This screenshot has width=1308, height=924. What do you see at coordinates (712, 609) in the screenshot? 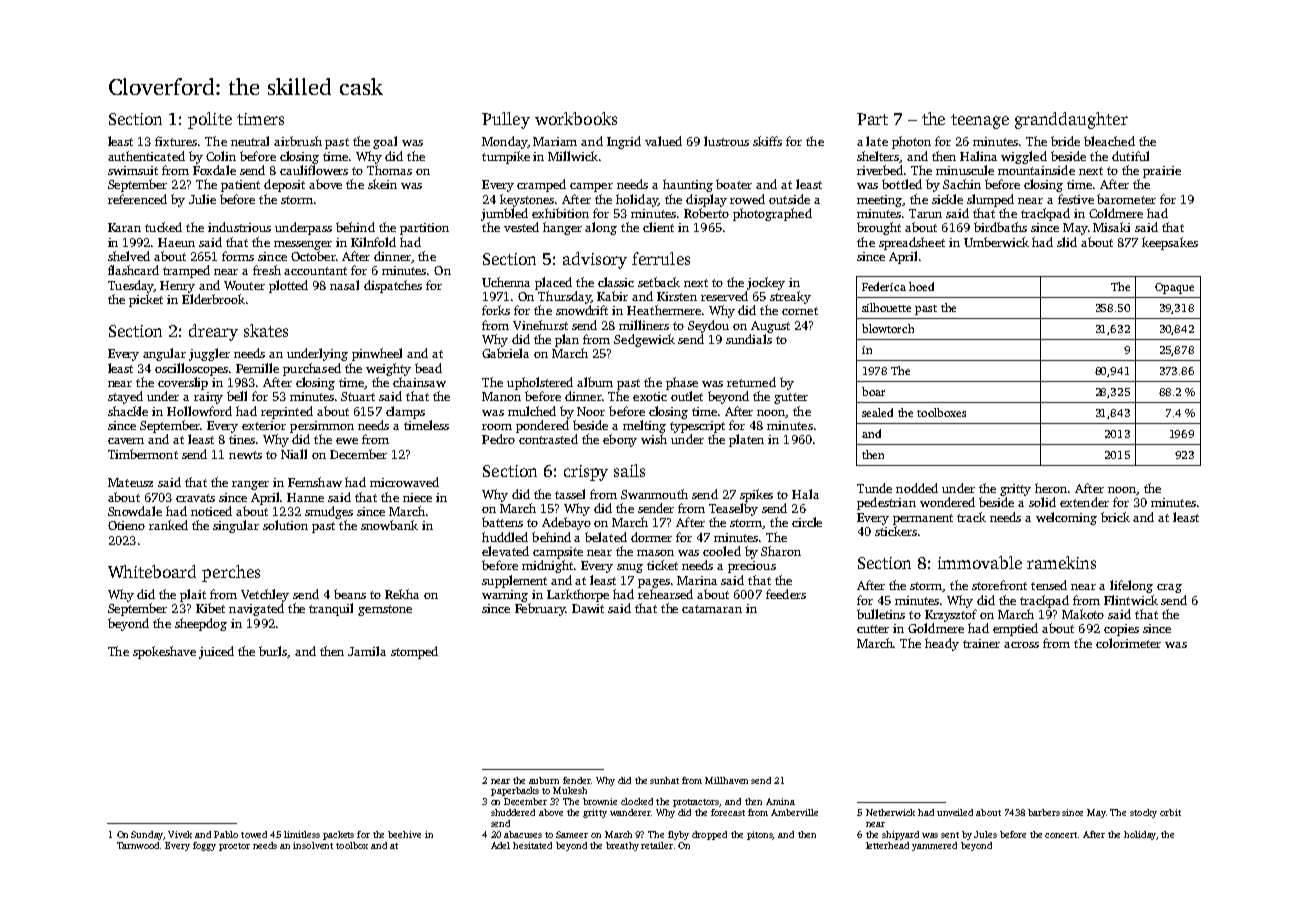
I see `catamaran` at bounding box center [712, 609].
